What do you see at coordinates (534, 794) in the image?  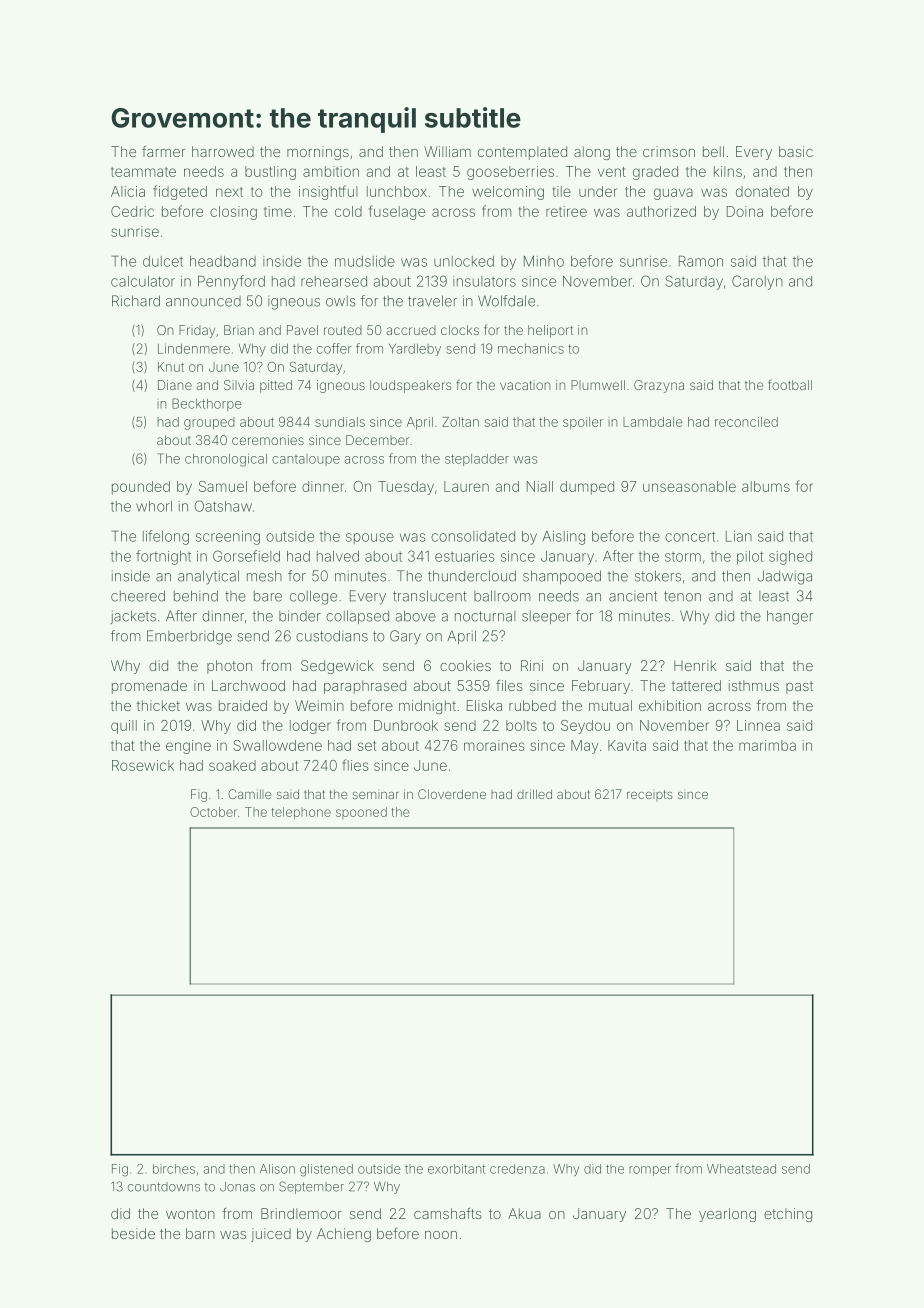 I see `drilled` at bounding box center [534, 794].
